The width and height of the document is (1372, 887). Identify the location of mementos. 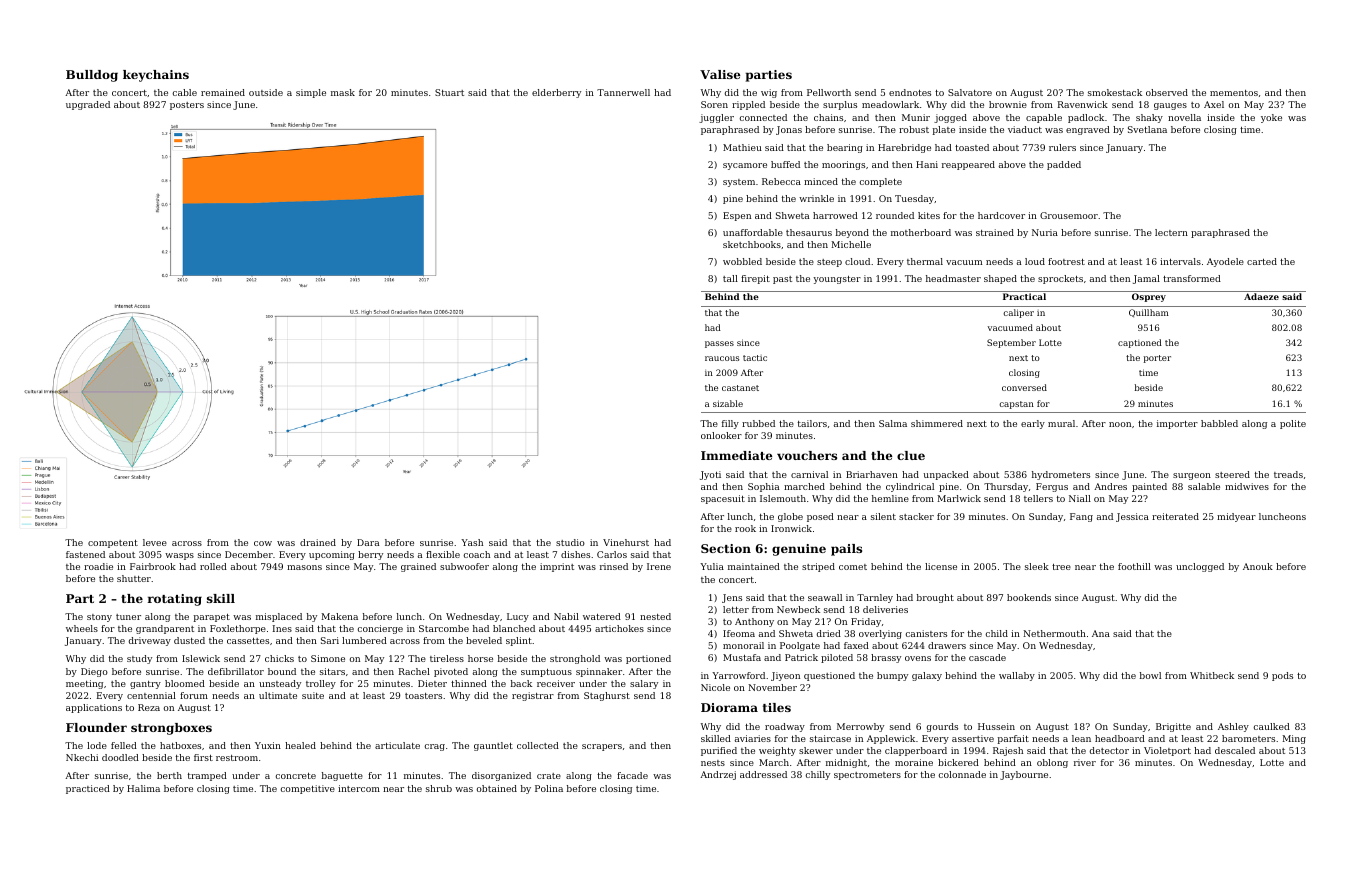
(1234, 93).
